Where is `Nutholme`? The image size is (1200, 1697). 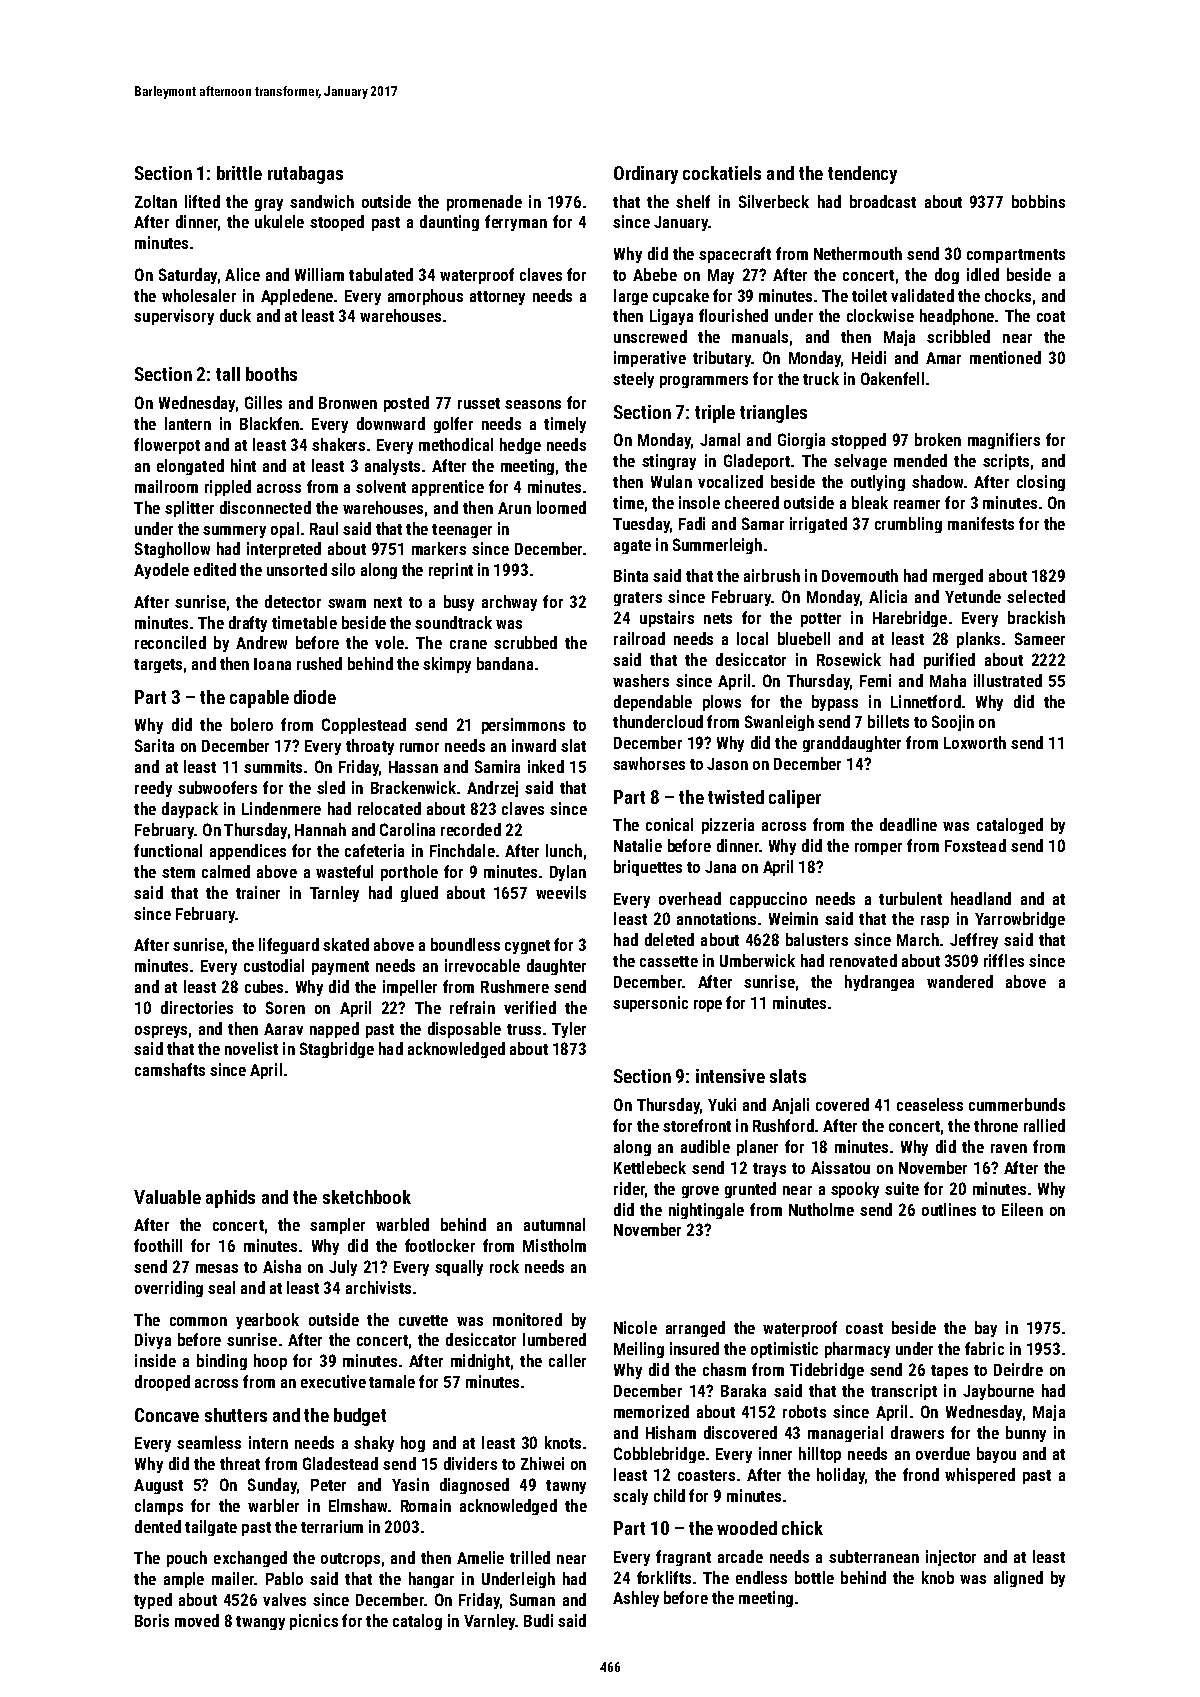 Nutholme is located at coordinates (821, 1209).
